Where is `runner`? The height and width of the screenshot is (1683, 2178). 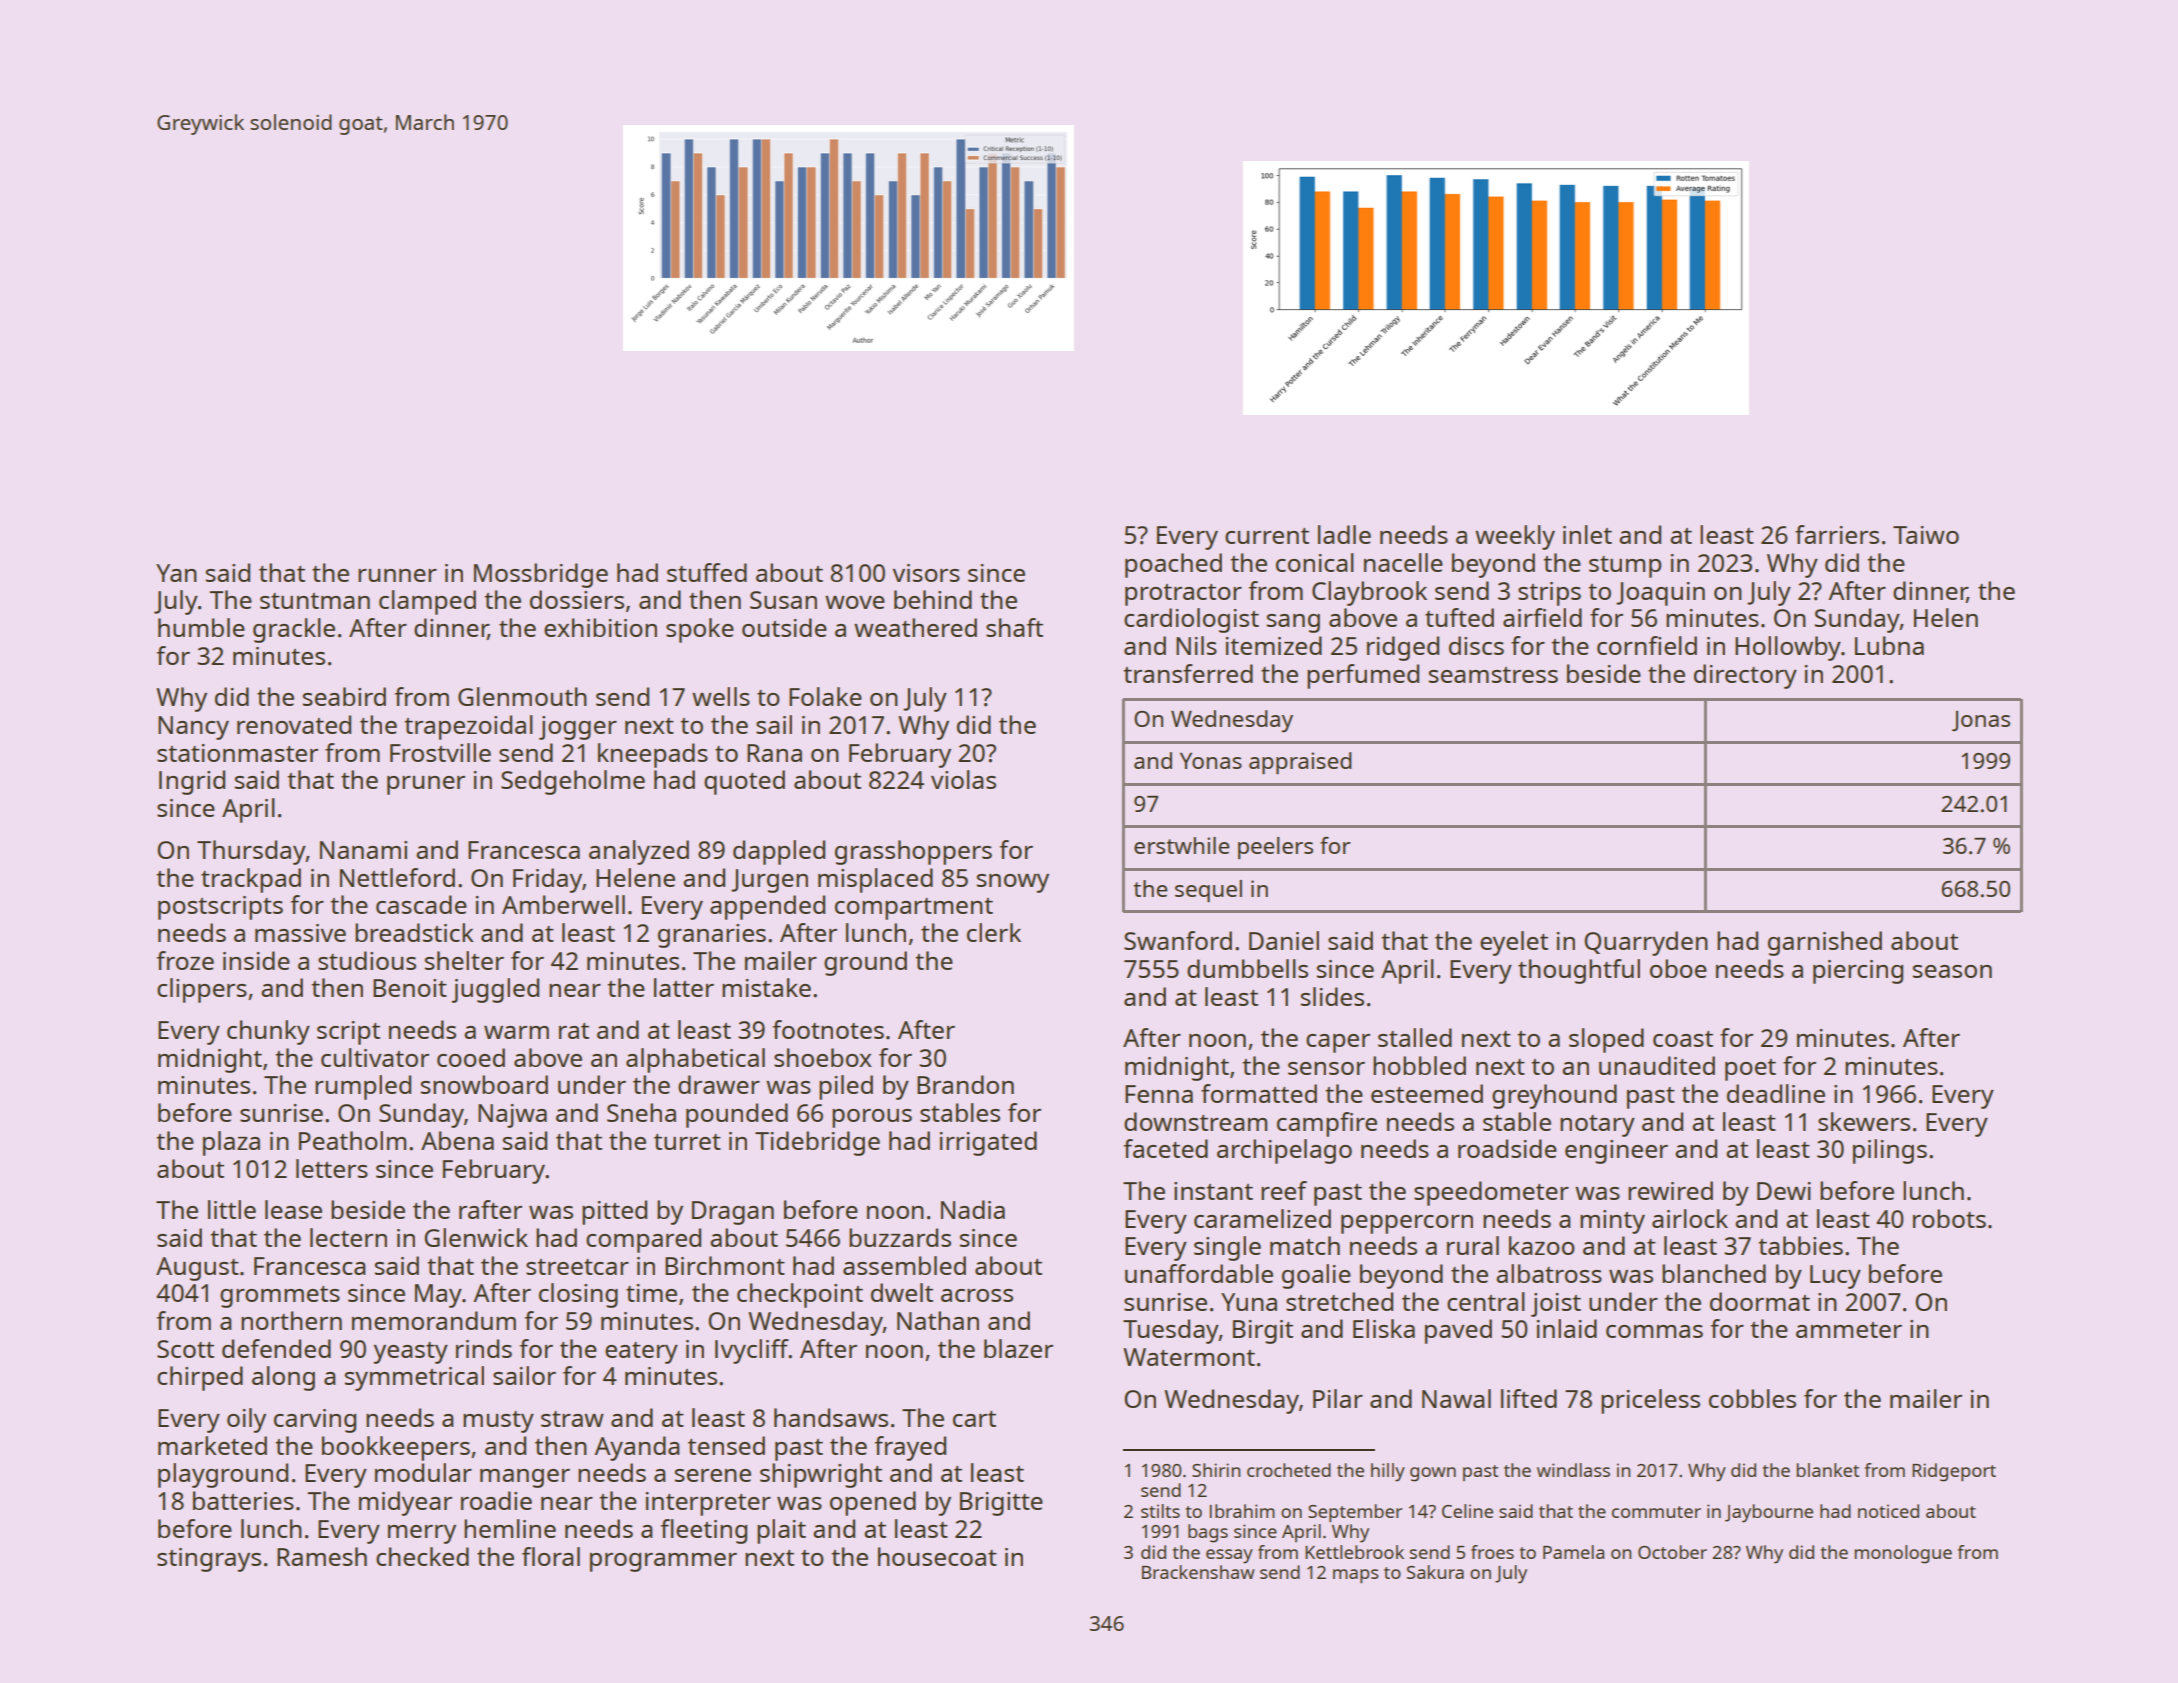 runner is located at coordinates (397, 575).
